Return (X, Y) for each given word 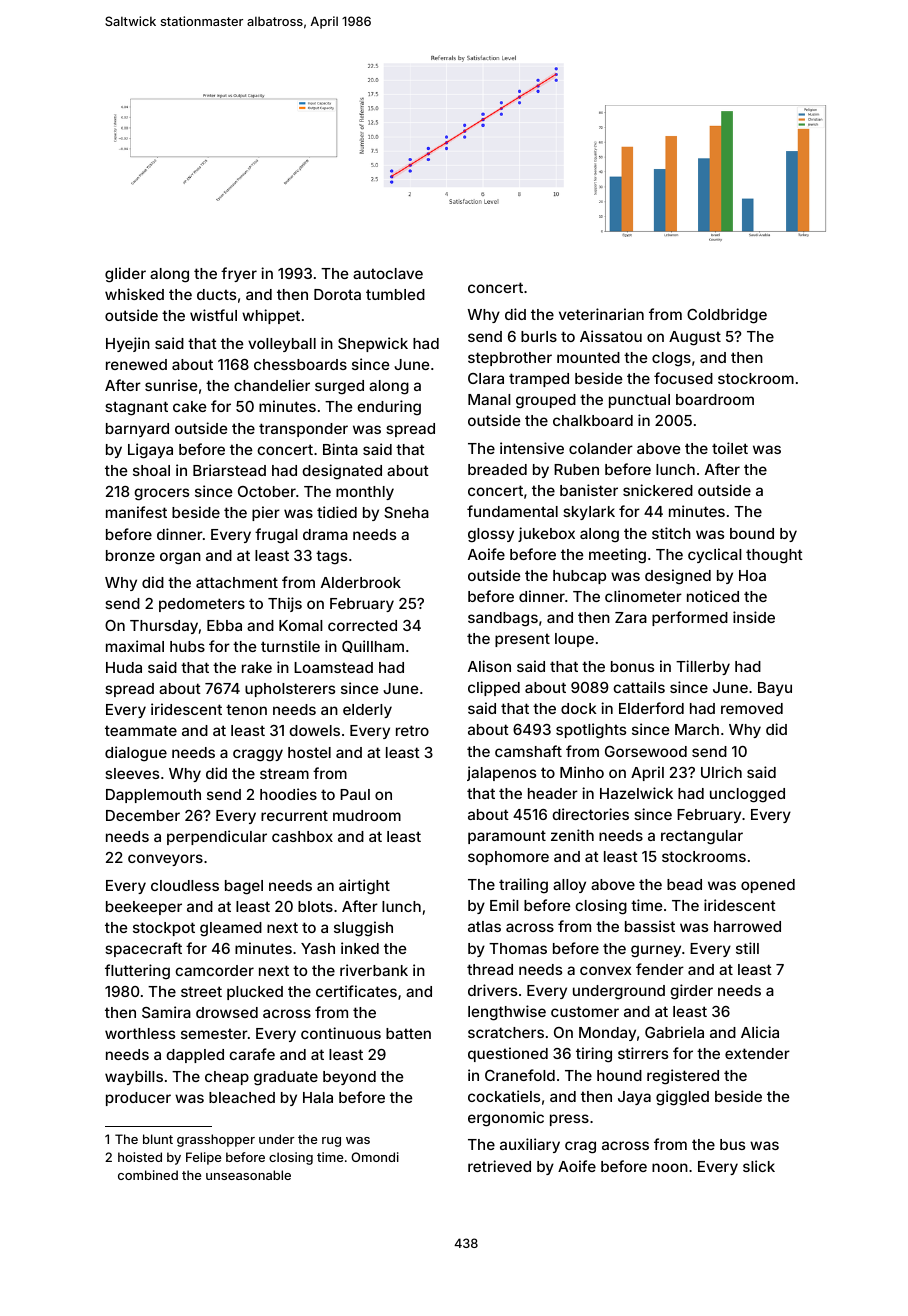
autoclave (388, 273)
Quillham (373, 646)
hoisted (140, 1157)
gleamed (231, 929)
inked (360, 948)
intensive (532, 448)
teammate (141, 730)
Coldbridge (727, 316)
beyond (349, 1078)
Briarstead (229, 470)
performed (690, 618)
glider (125, 275)
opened (768, 886)
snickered (658, 490)
